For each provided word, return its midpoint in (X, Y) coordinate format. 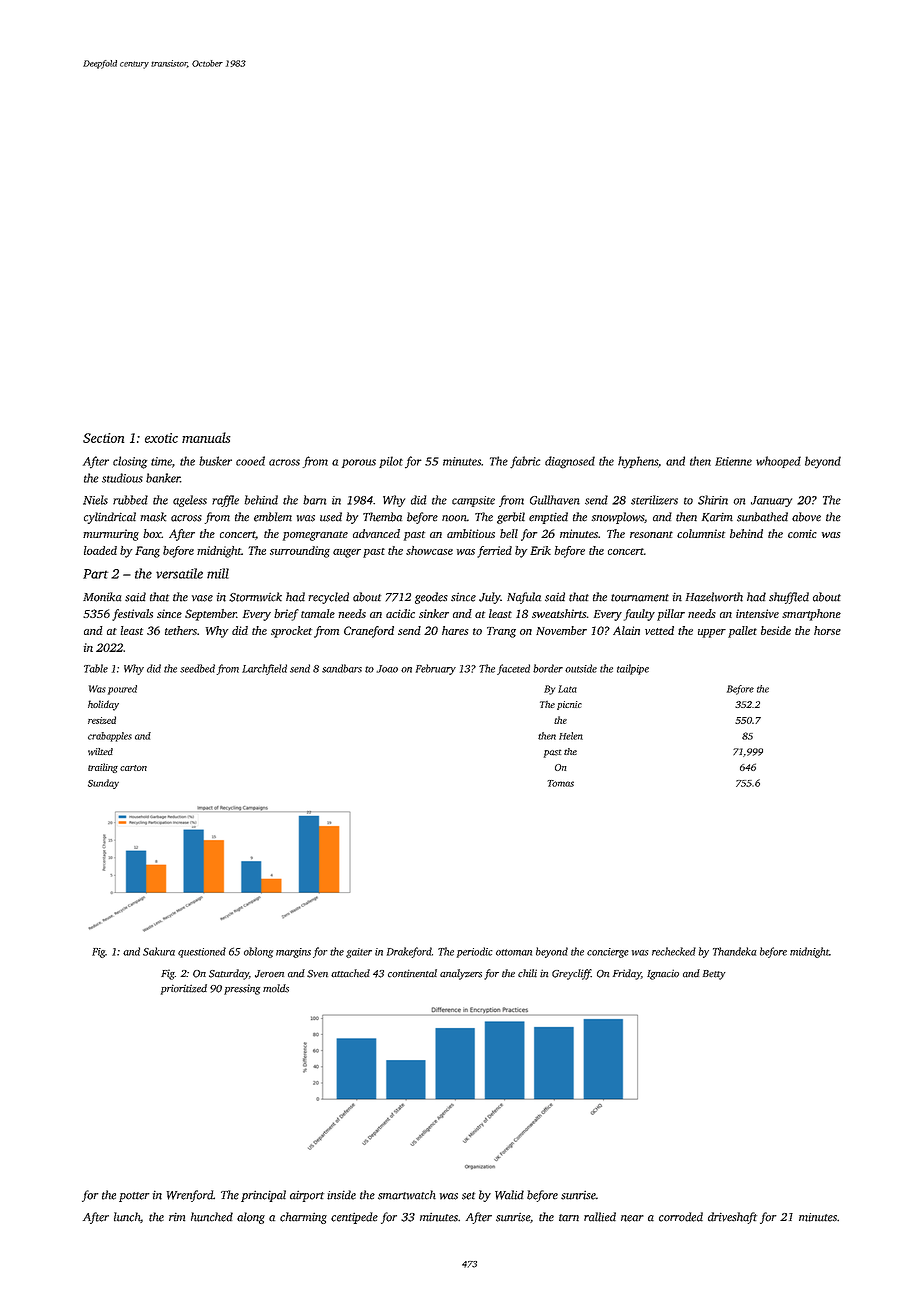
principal (263, 1196)
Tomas (560, 783)
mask (153, 517)
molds (276, 988)
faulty (639, 615)
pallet (742, 632)
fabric (525, 462)
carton (133, 768)
